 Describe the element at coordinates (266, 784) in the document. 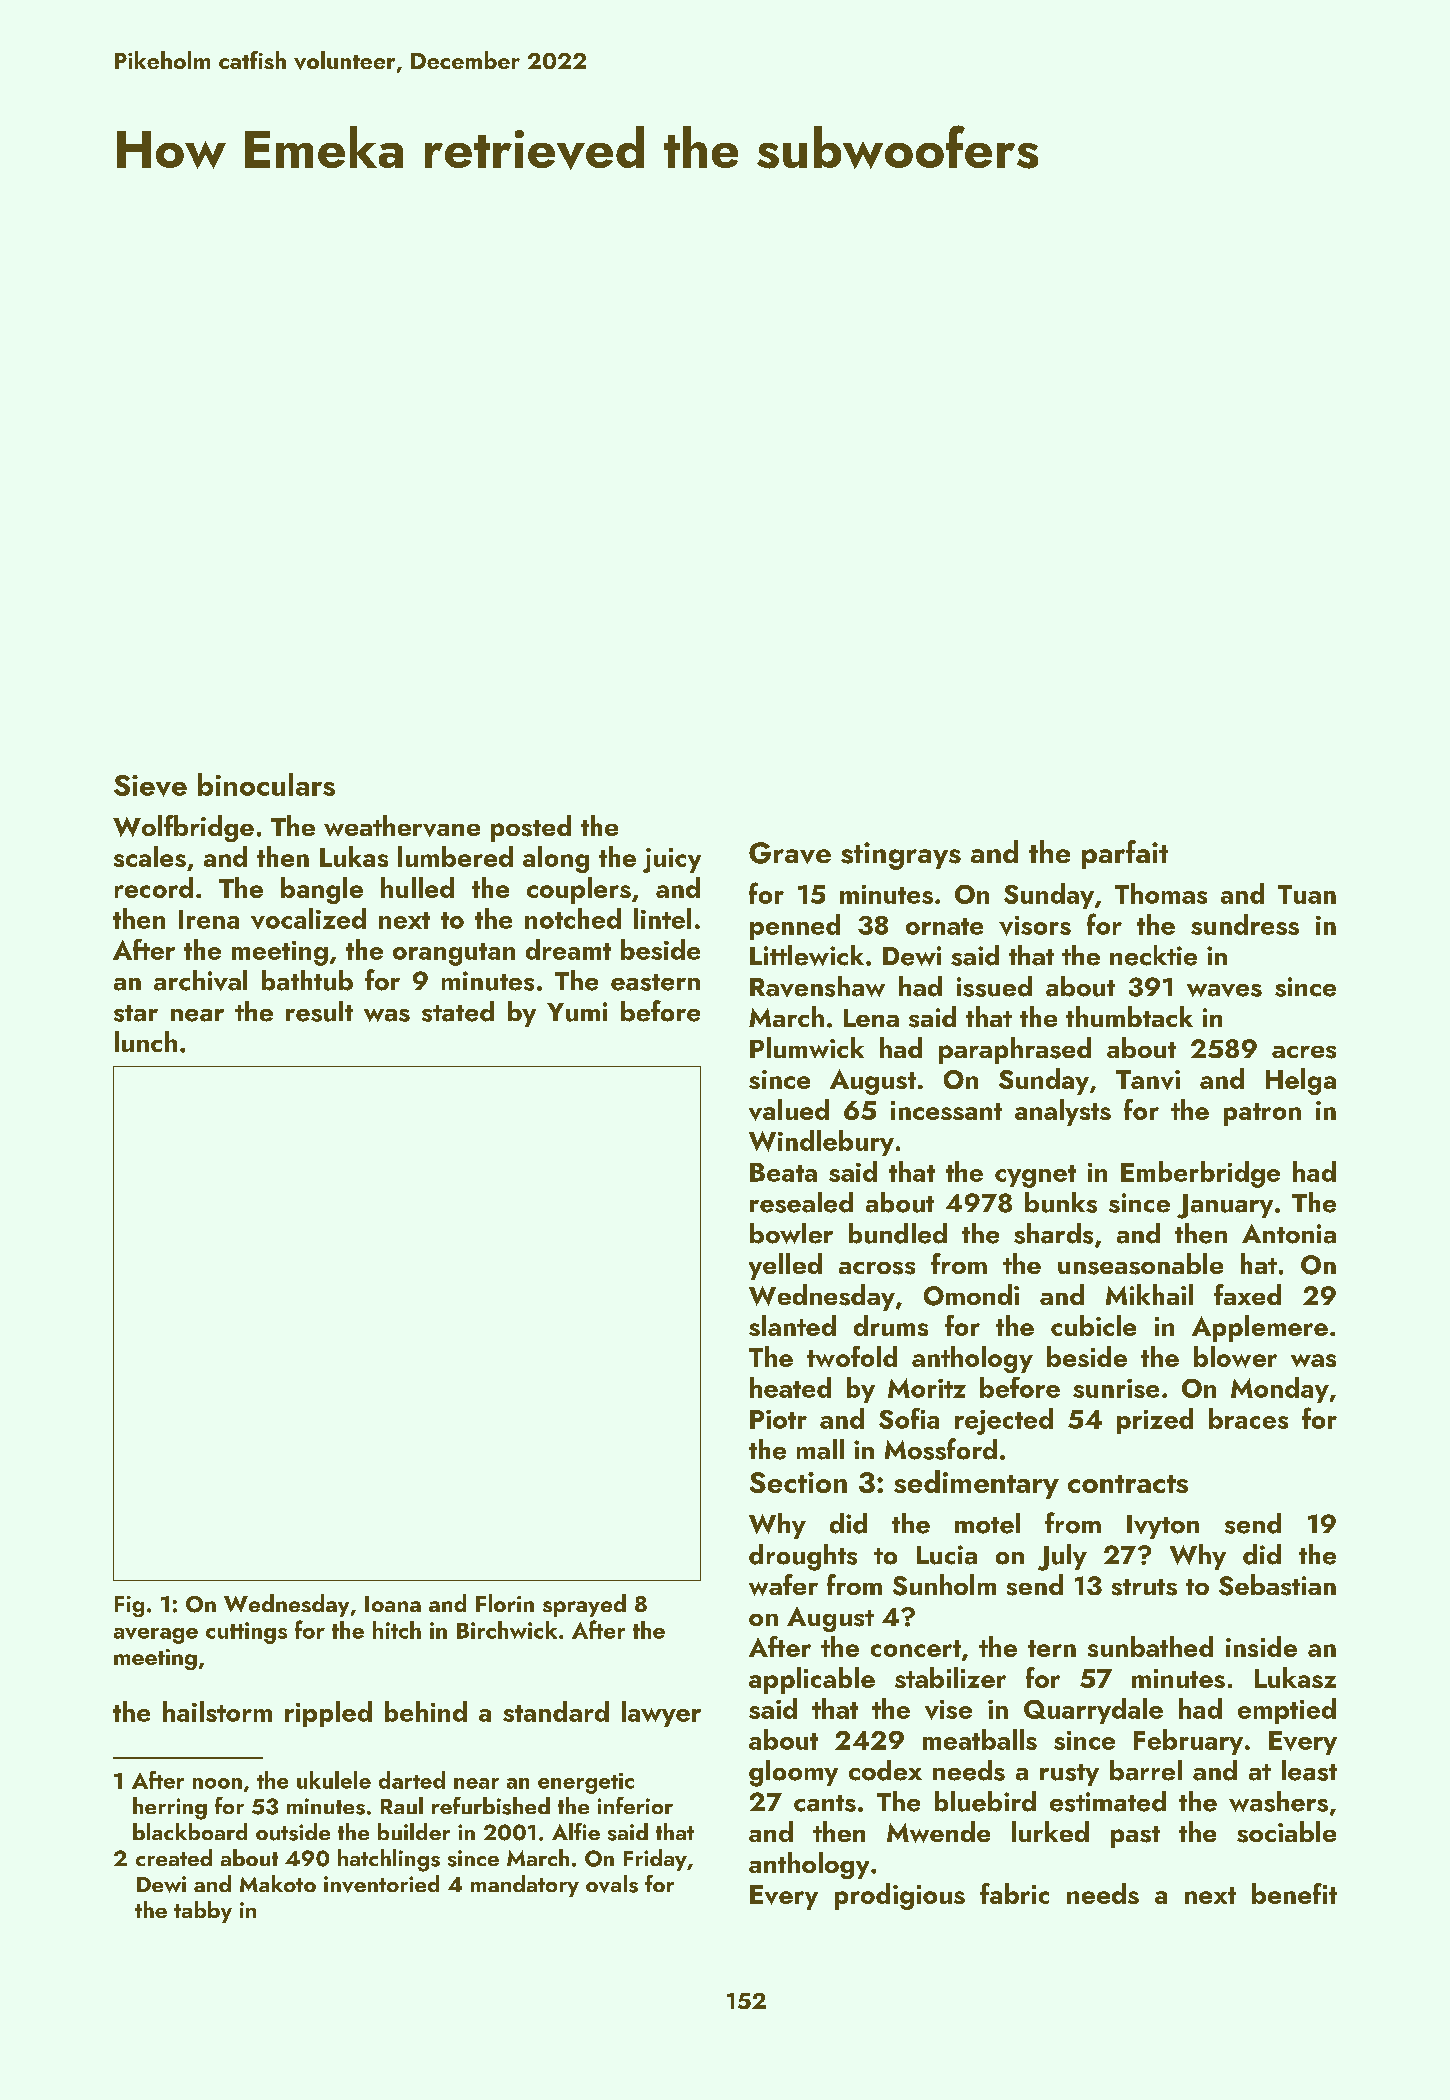

I see `binoculars` at that location.
